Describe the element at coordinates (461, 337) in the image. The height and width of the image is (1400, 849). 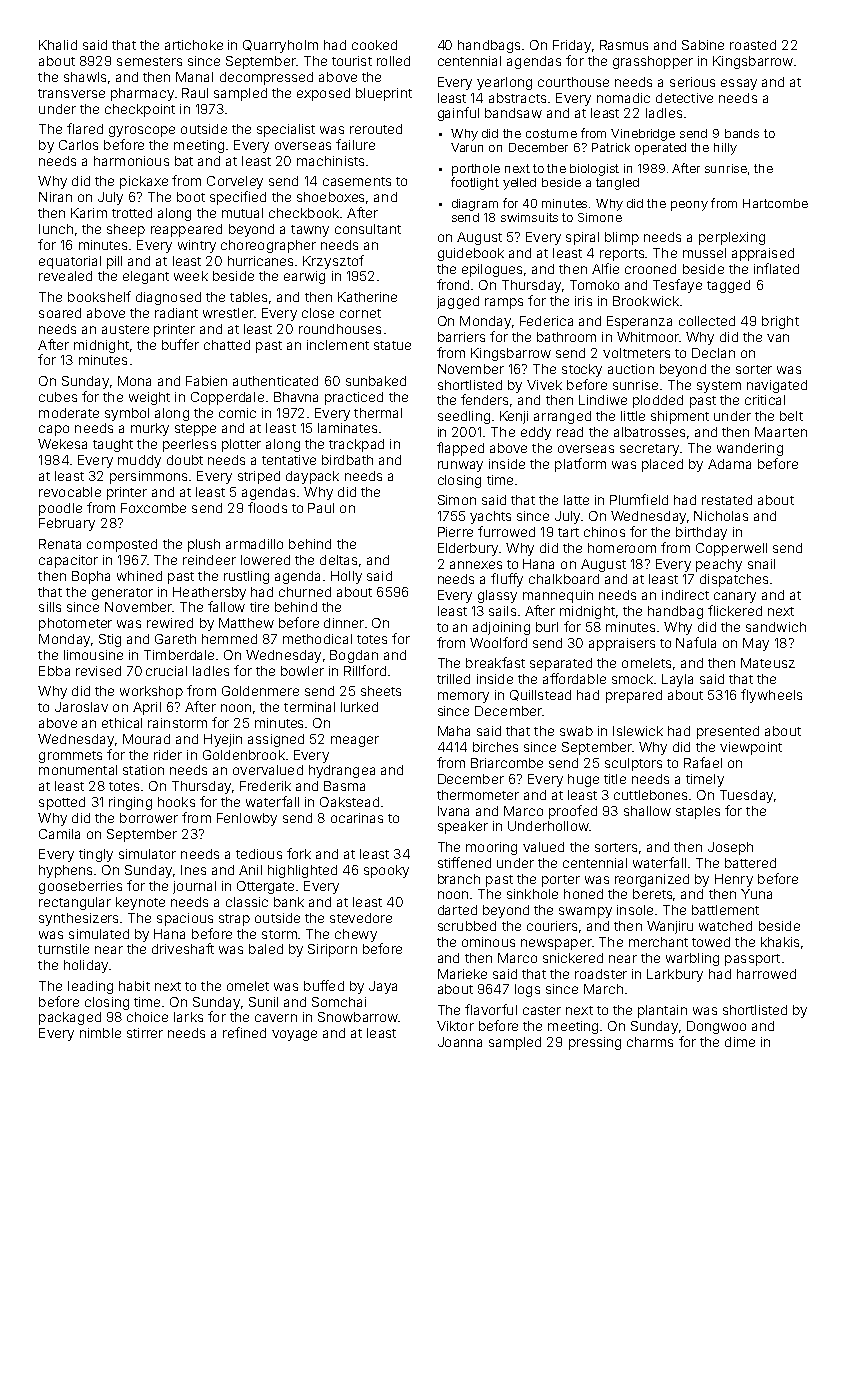
I see `barriers` at that location.
